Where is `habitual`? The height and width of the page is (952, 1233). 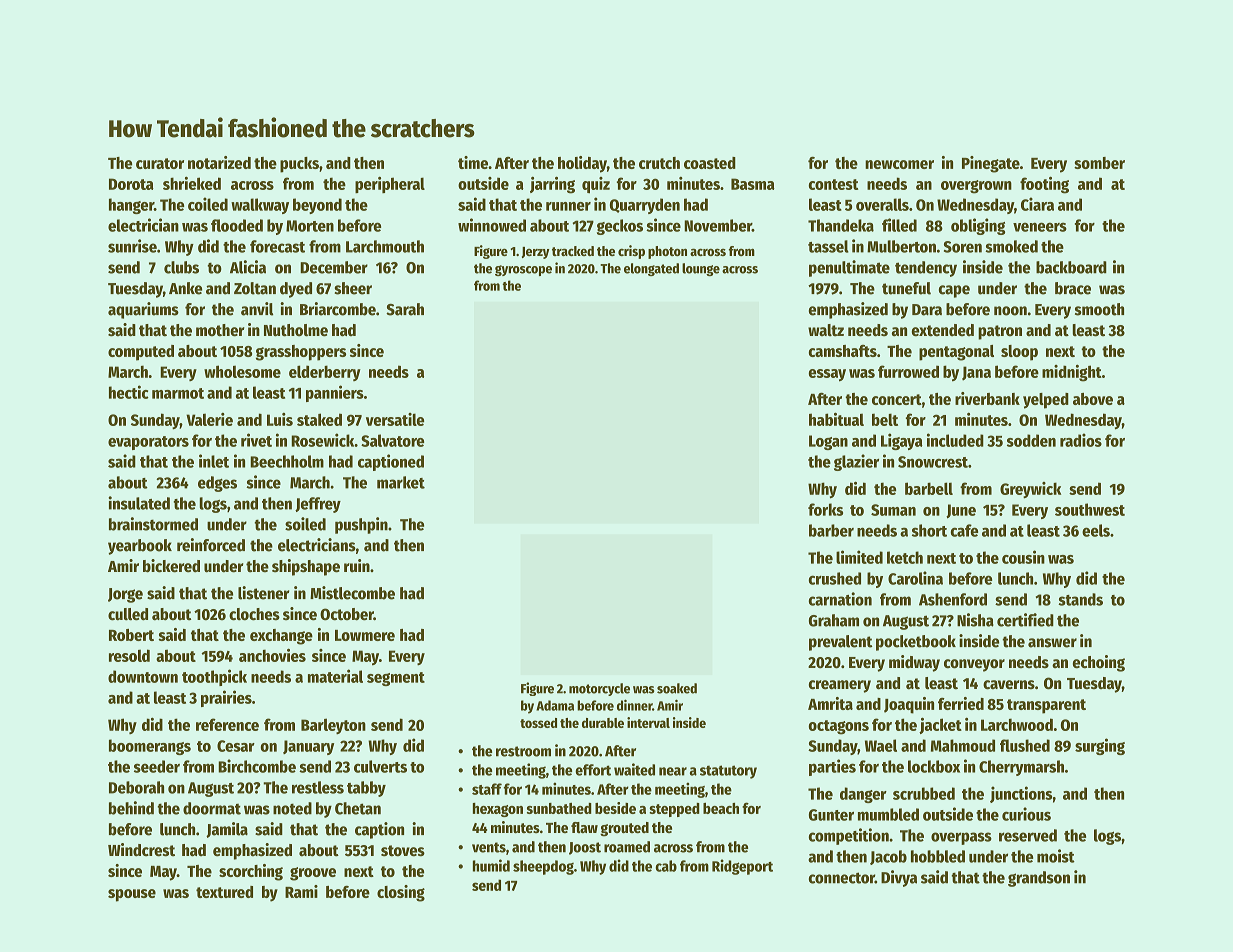 habitual is located at coordinates (836, 419).
